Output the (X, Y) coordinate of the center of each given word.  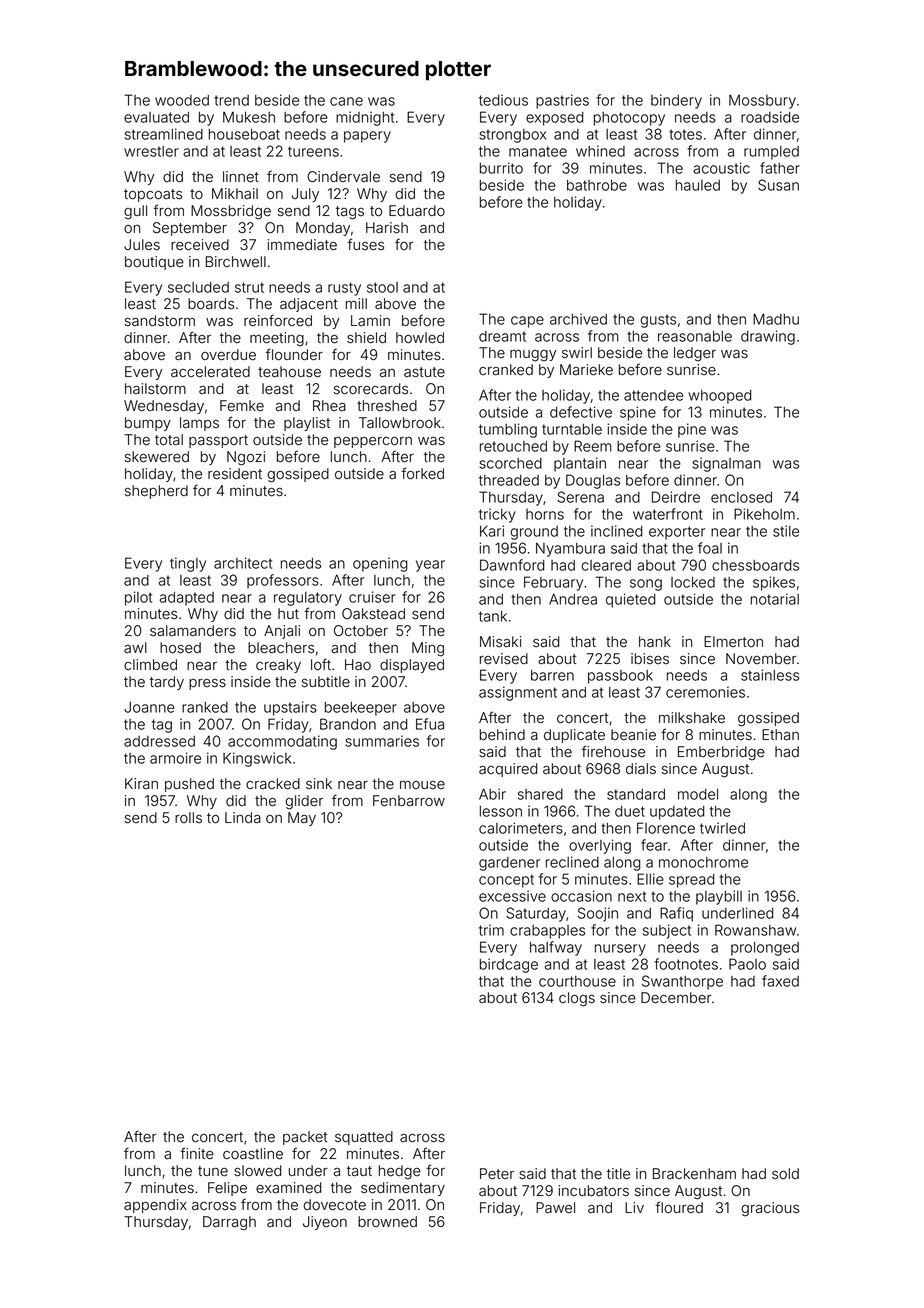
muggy (533, 355)
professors (283, 581)
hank (655, 641)
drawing (768, 337)
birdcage (509, 965)
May (302, 819)
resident (235, 474)
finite (197, 1153)
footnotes (686, 964)
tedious (503, 100)
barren (552, 675)
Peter (497, 1174)
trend (231, 100)
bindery (676, 101)
